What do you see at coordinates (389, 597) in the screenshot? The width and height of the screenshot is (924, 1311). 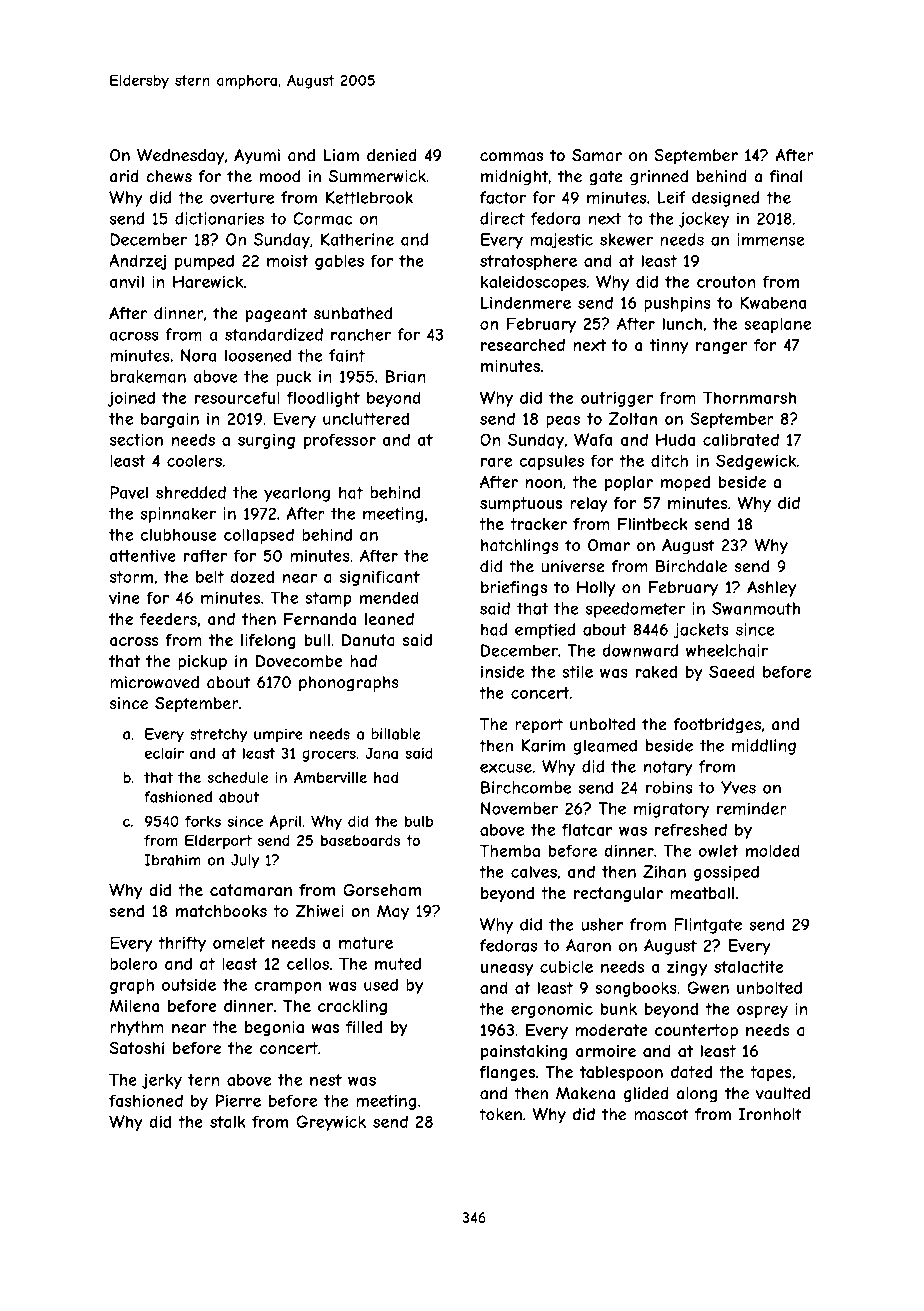 I see `mended` at bounding box center [389, 597].
